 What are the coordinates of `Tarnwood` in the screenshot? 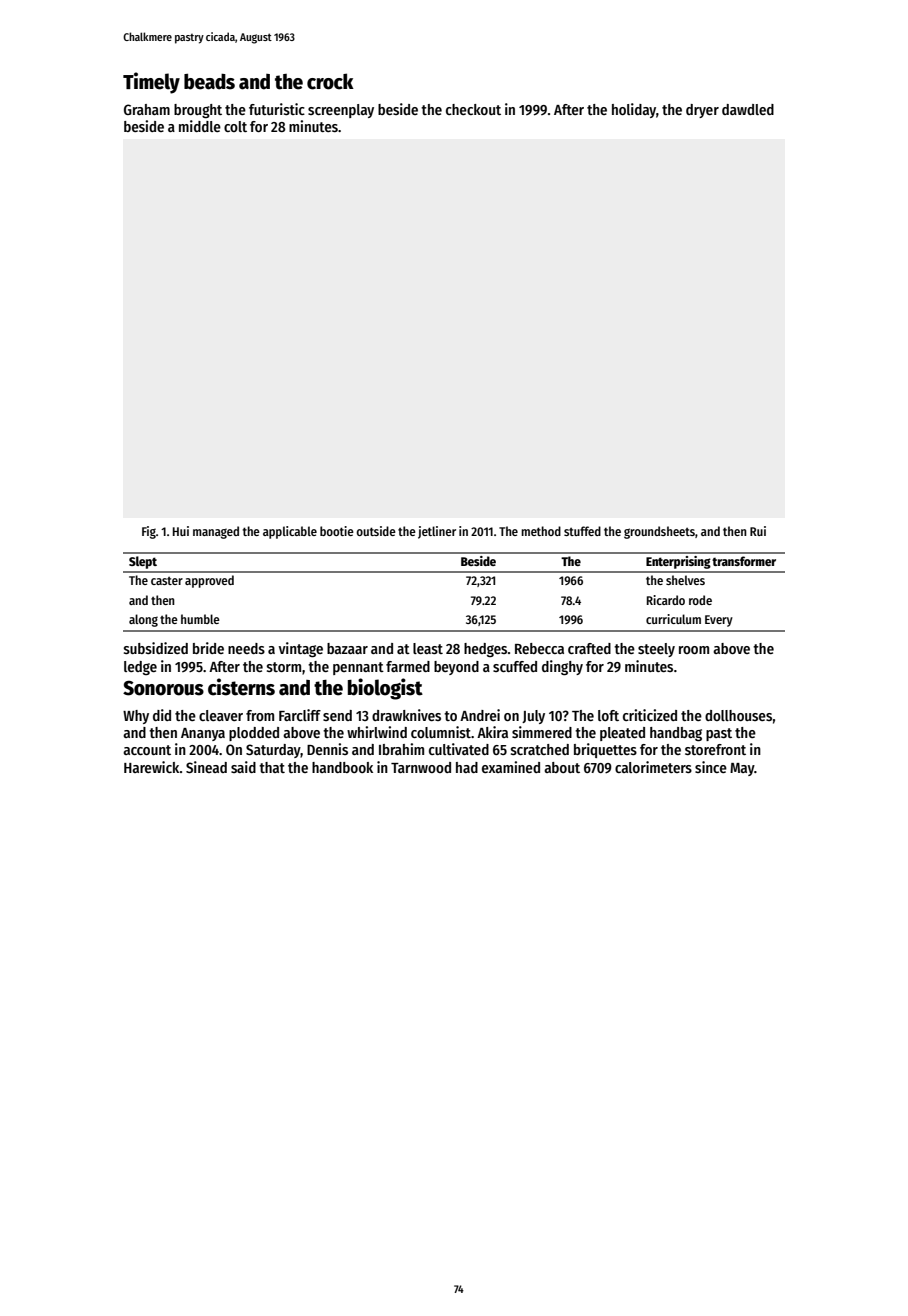 It's located at (421, 767).
